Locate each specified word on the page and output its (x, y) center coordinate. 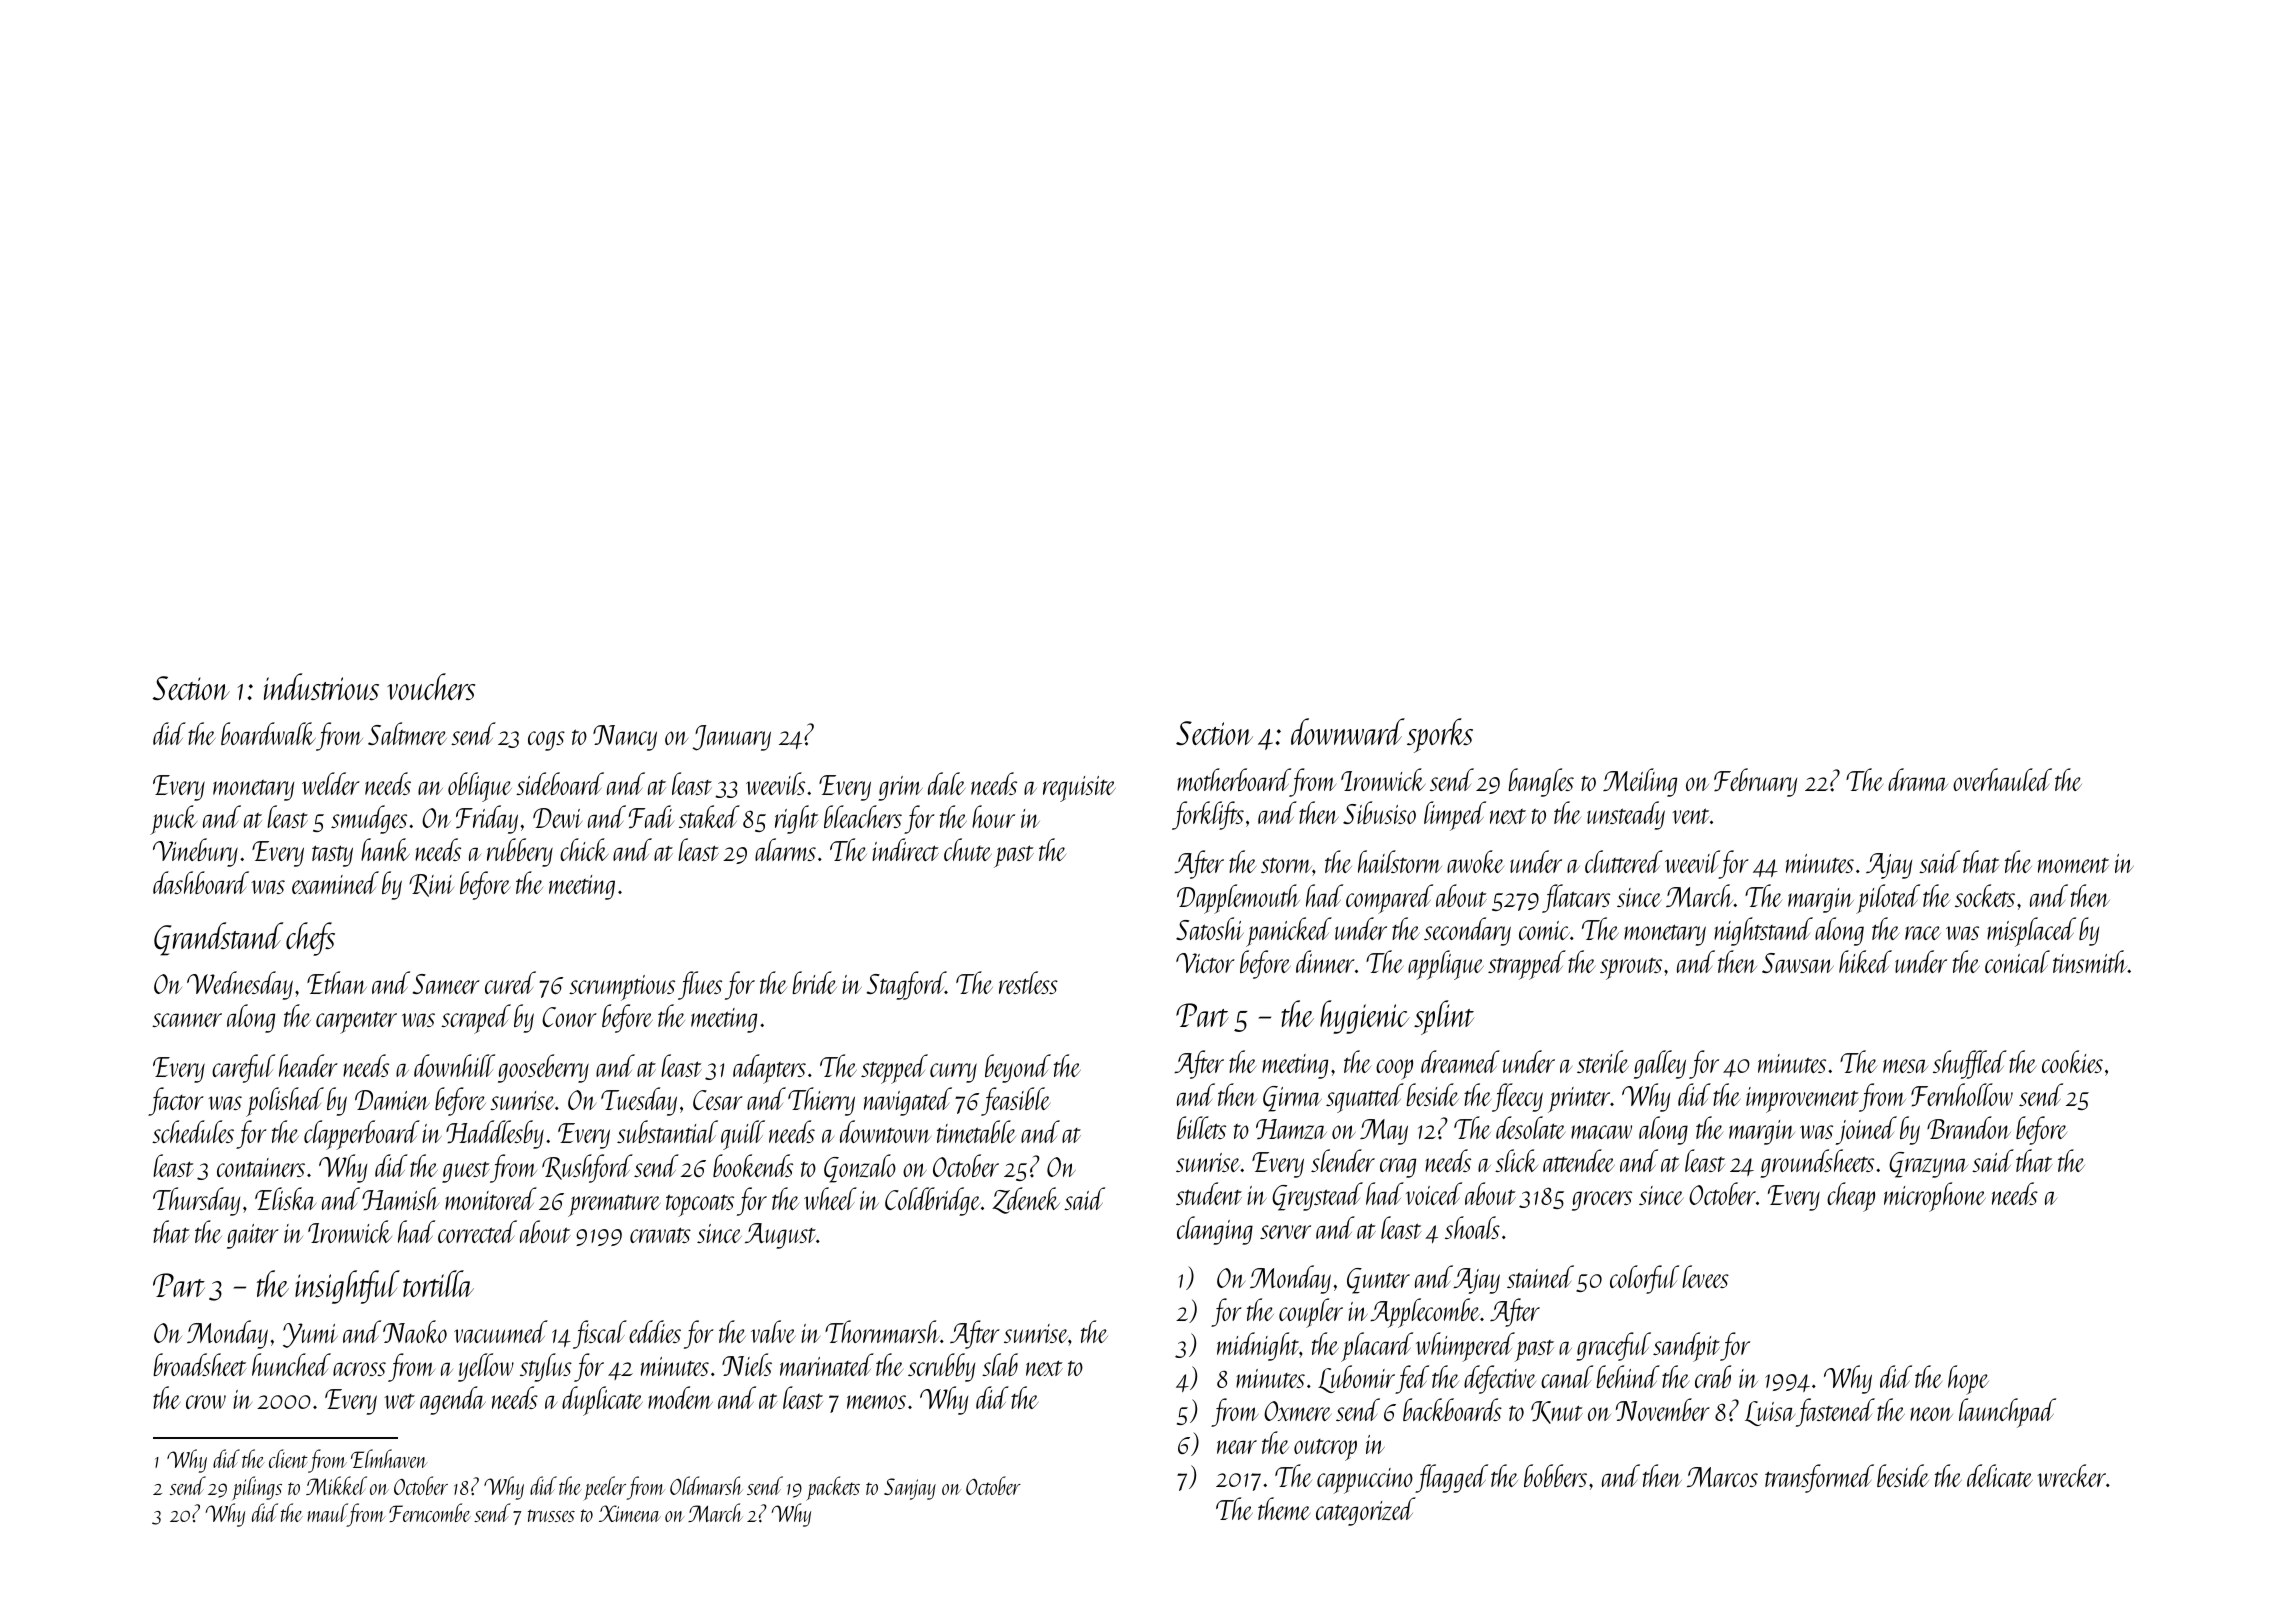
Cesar (718, 1100)
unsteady (1626, 815)
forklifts (1208, 815)
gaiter (253, 1236)
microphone (1935, 1197)
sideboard (560, 783)
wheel (830, 1198)
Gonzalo (860, 1168)
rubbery (520, 852)
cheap (1851, 1197)
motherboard (1233, 779)
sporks (1440, 735)
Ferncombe (430, 1512)
